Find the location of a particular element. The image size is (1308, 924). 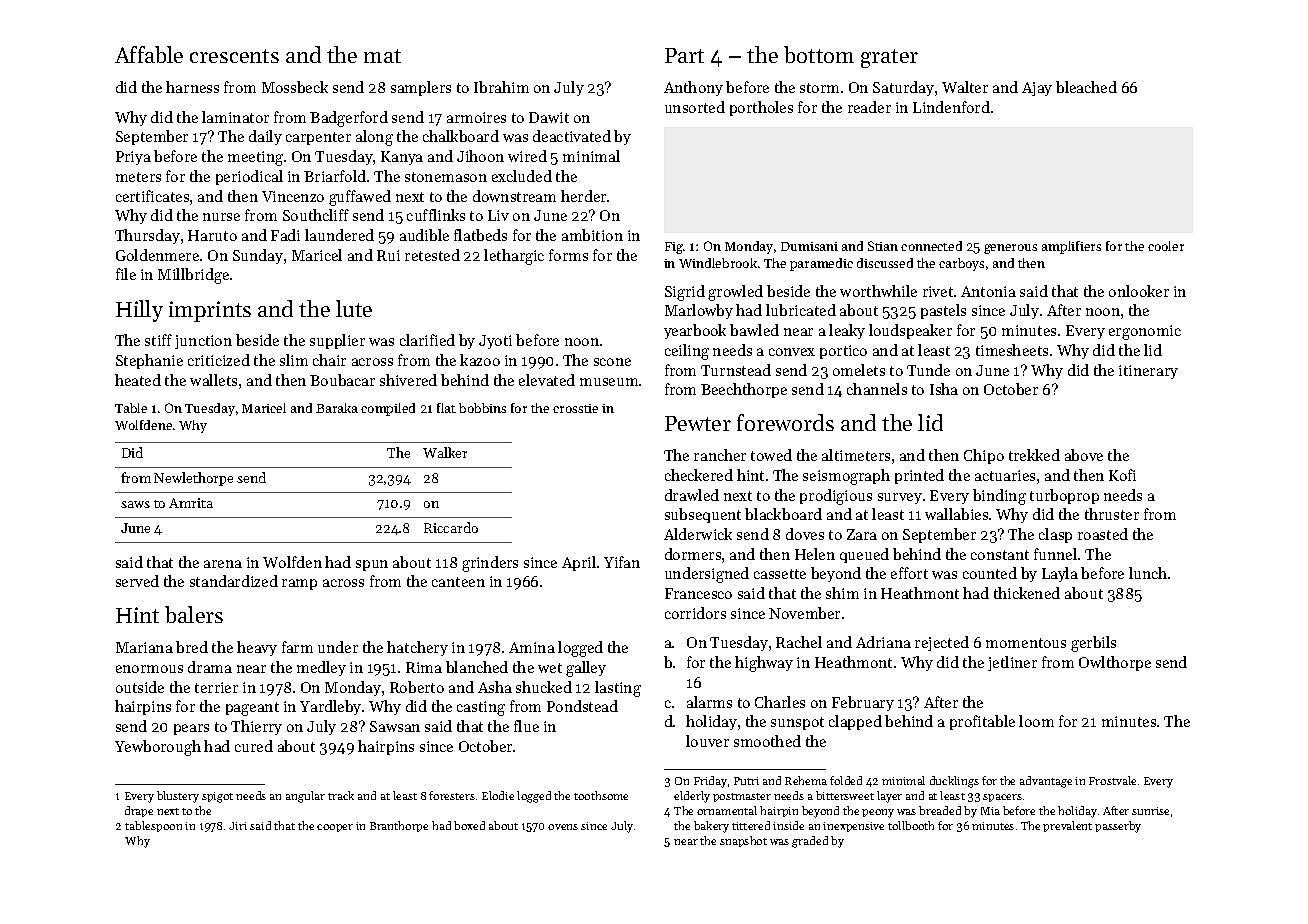

portholes is located at coordinates (761, 108).
